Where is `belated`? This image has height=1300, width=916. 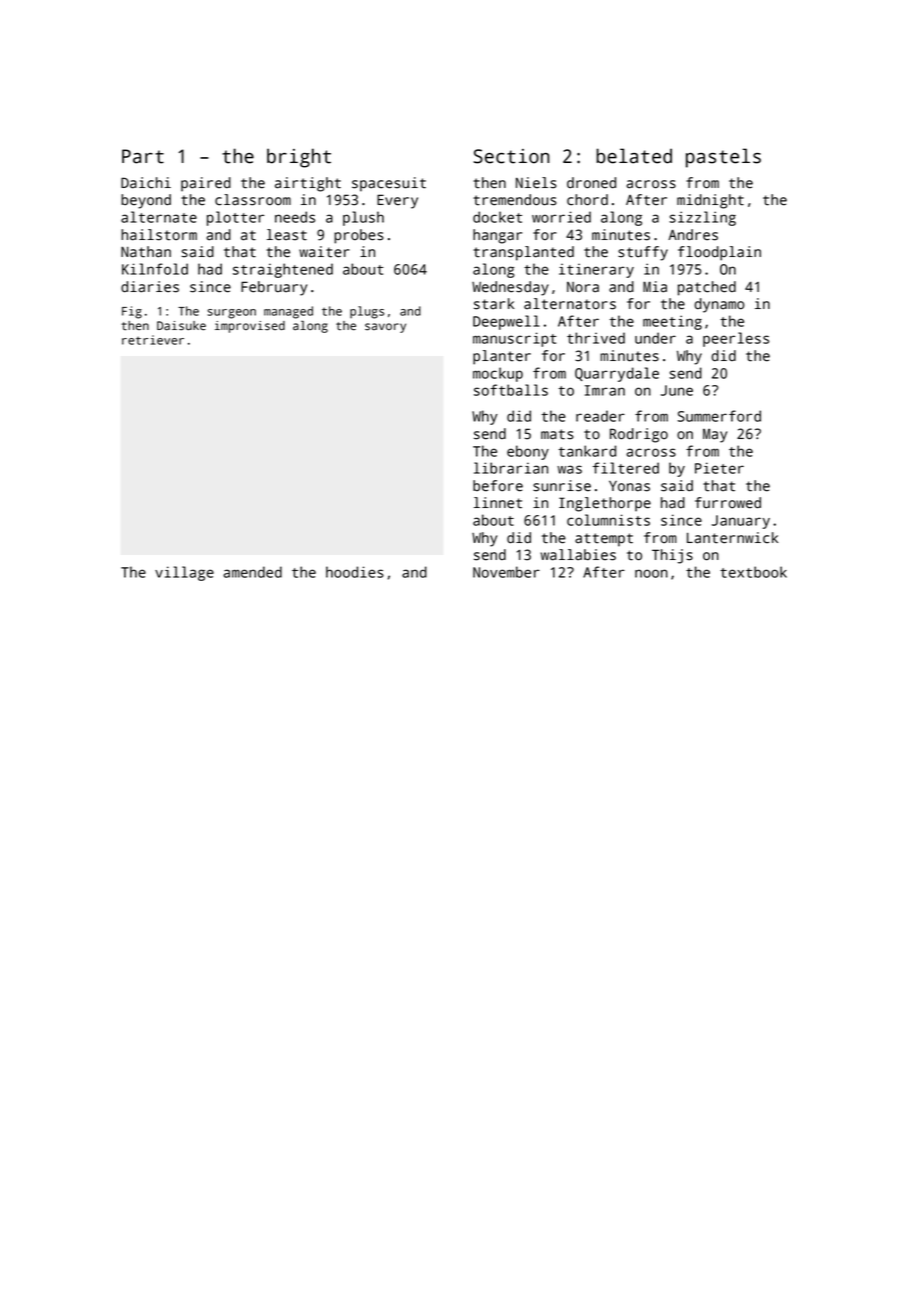
belated is located at coordinates (634, 156).
